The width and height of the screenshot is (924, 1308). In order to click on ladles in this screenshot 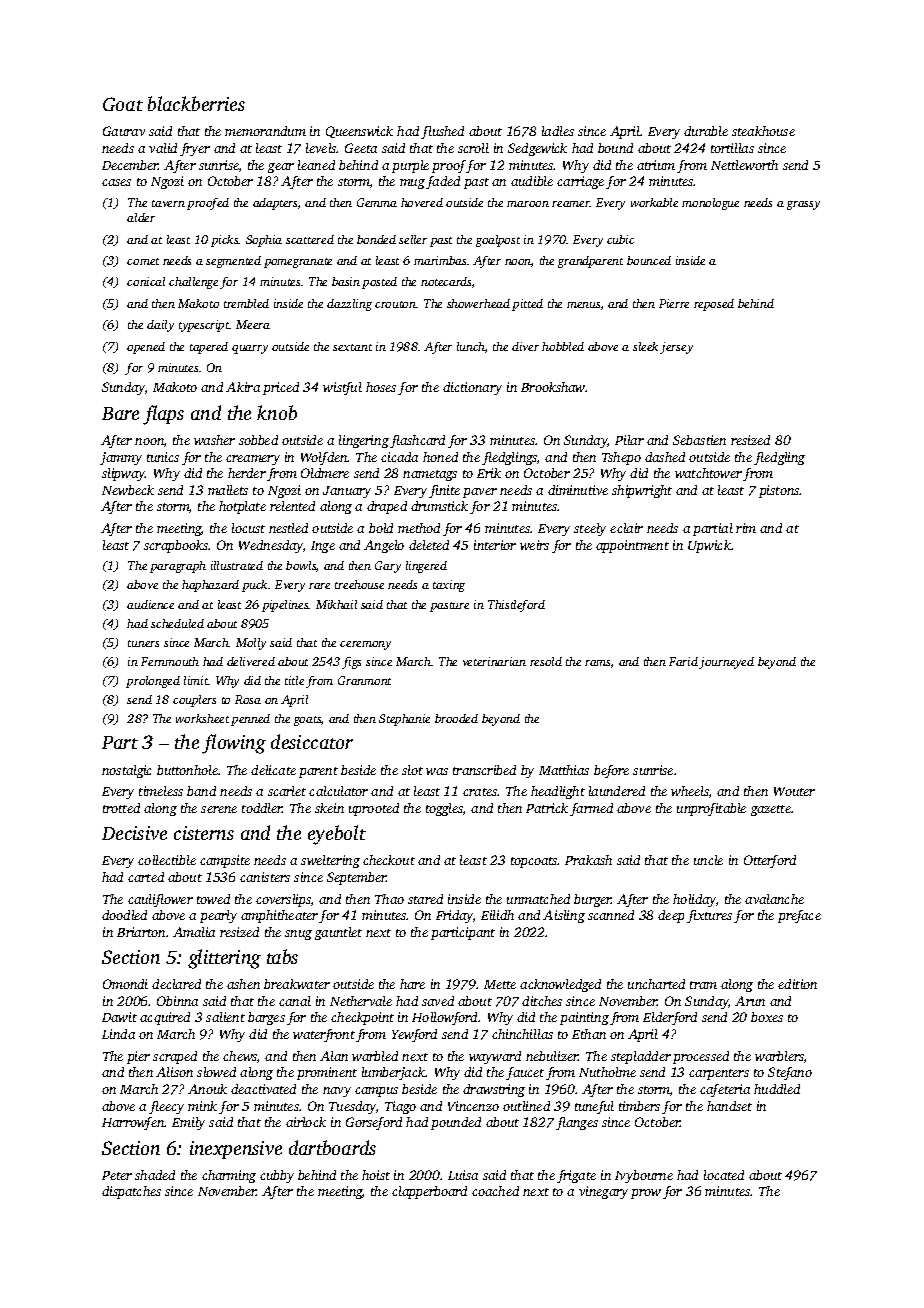, I will do `click(558, 131)`.
